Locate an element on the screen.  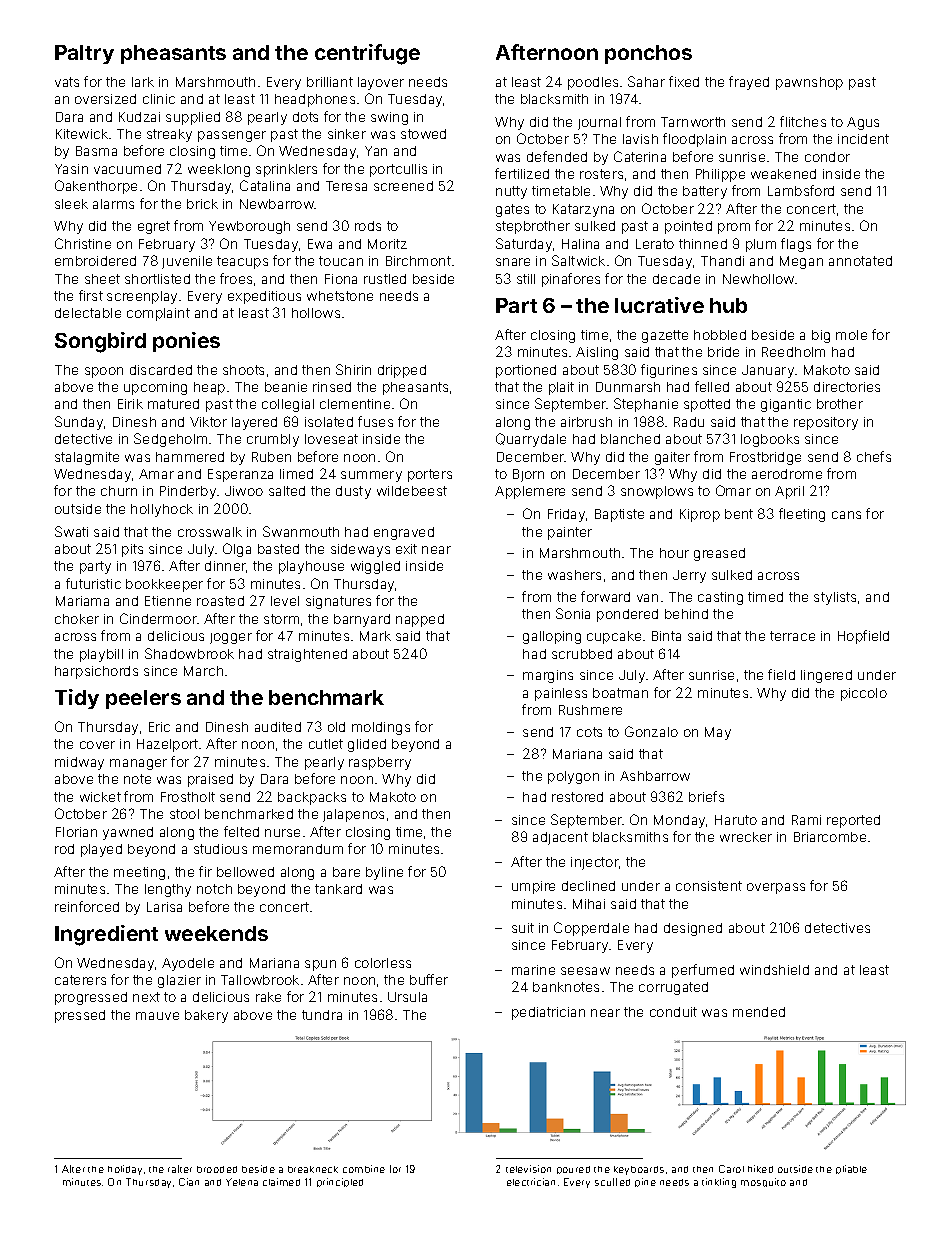
claimed is located at coordinates (281, 1182).
